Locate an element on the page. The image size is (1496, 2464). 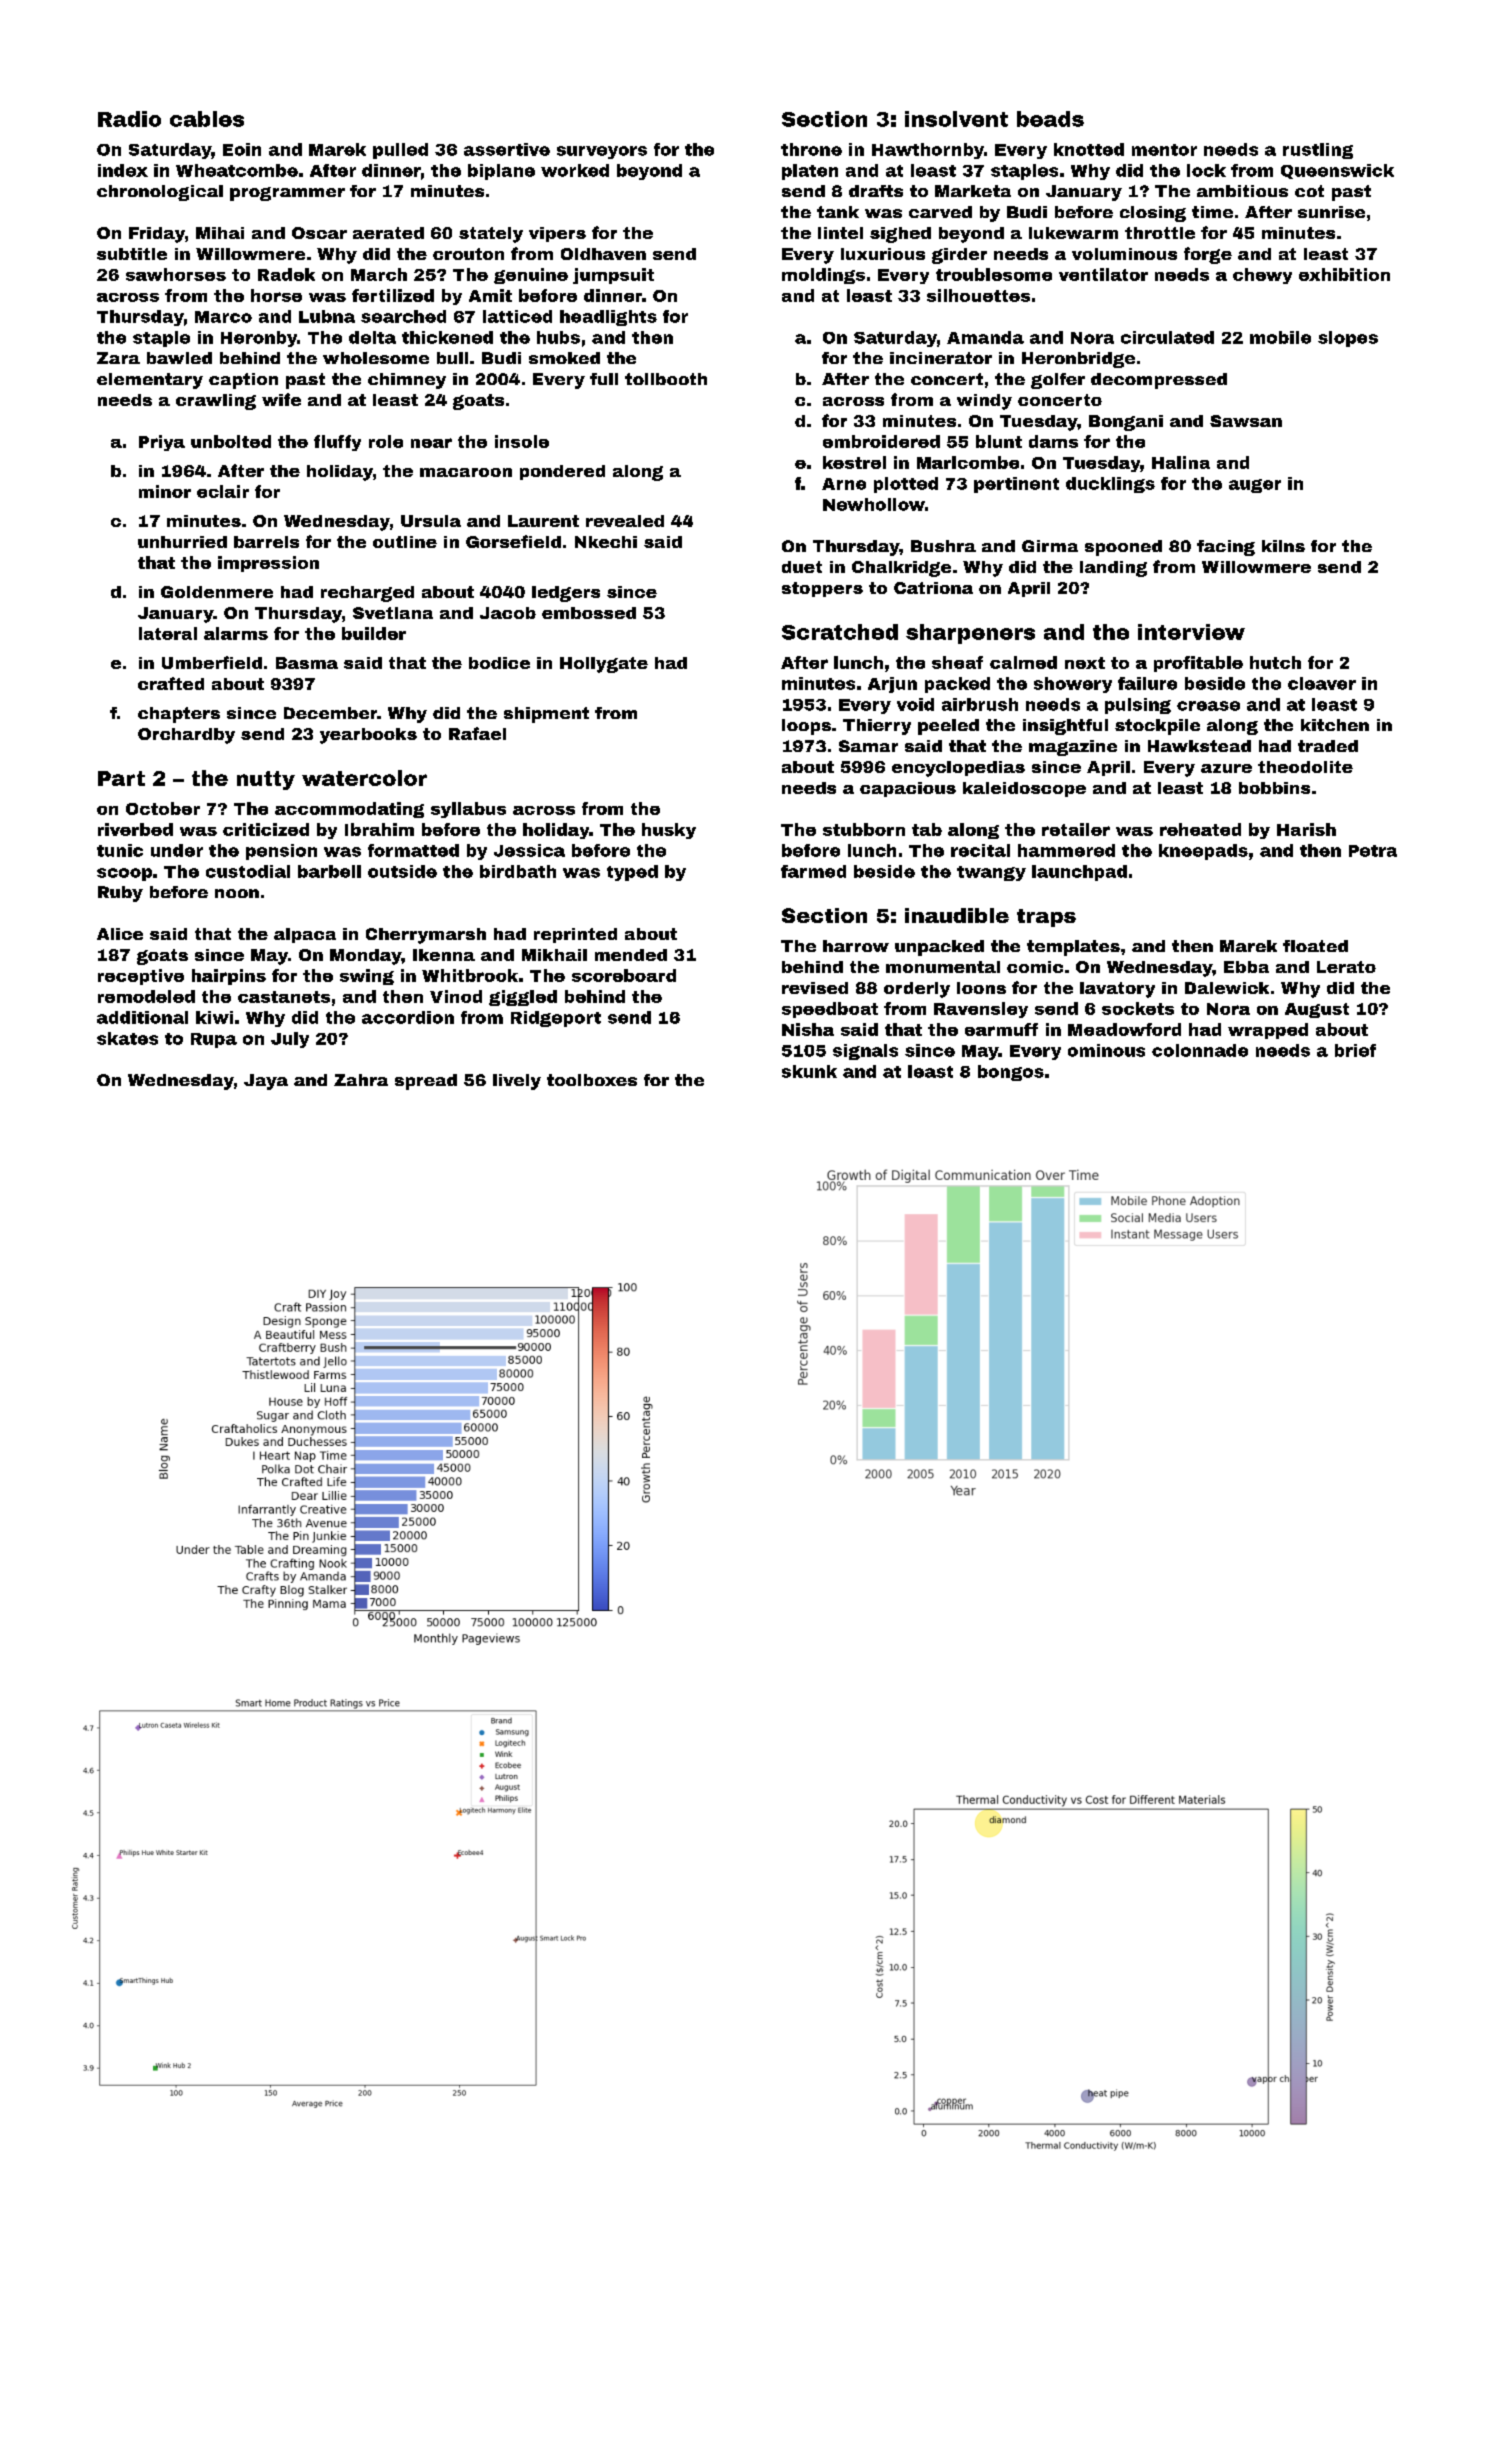
Zahra is located at coordinates (361, 1080).
